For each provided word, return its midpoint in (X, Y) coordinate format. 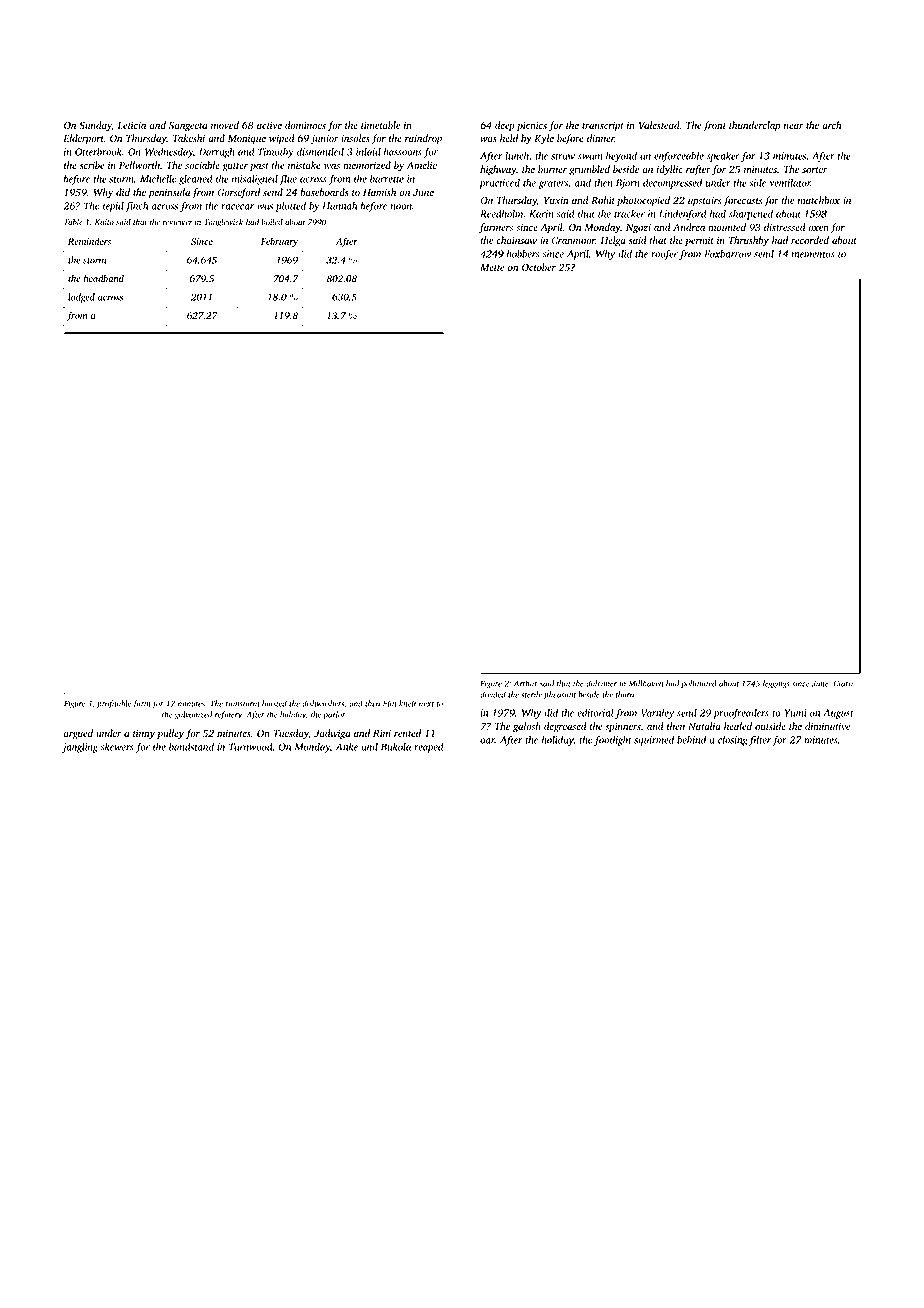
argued (78, 734)
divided (493, 694)
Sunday (95, 126)
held (509, 138)
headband (103, 278)
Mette (492, 267)
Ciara (843, 683)
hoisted (274, 703)
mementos (813, 254)
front (714, 126)
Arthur (526, 683)
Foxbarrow (727, 254)
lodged (81, 298)
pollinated (699, 684)
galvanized (193, 715)
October (539, 267)
